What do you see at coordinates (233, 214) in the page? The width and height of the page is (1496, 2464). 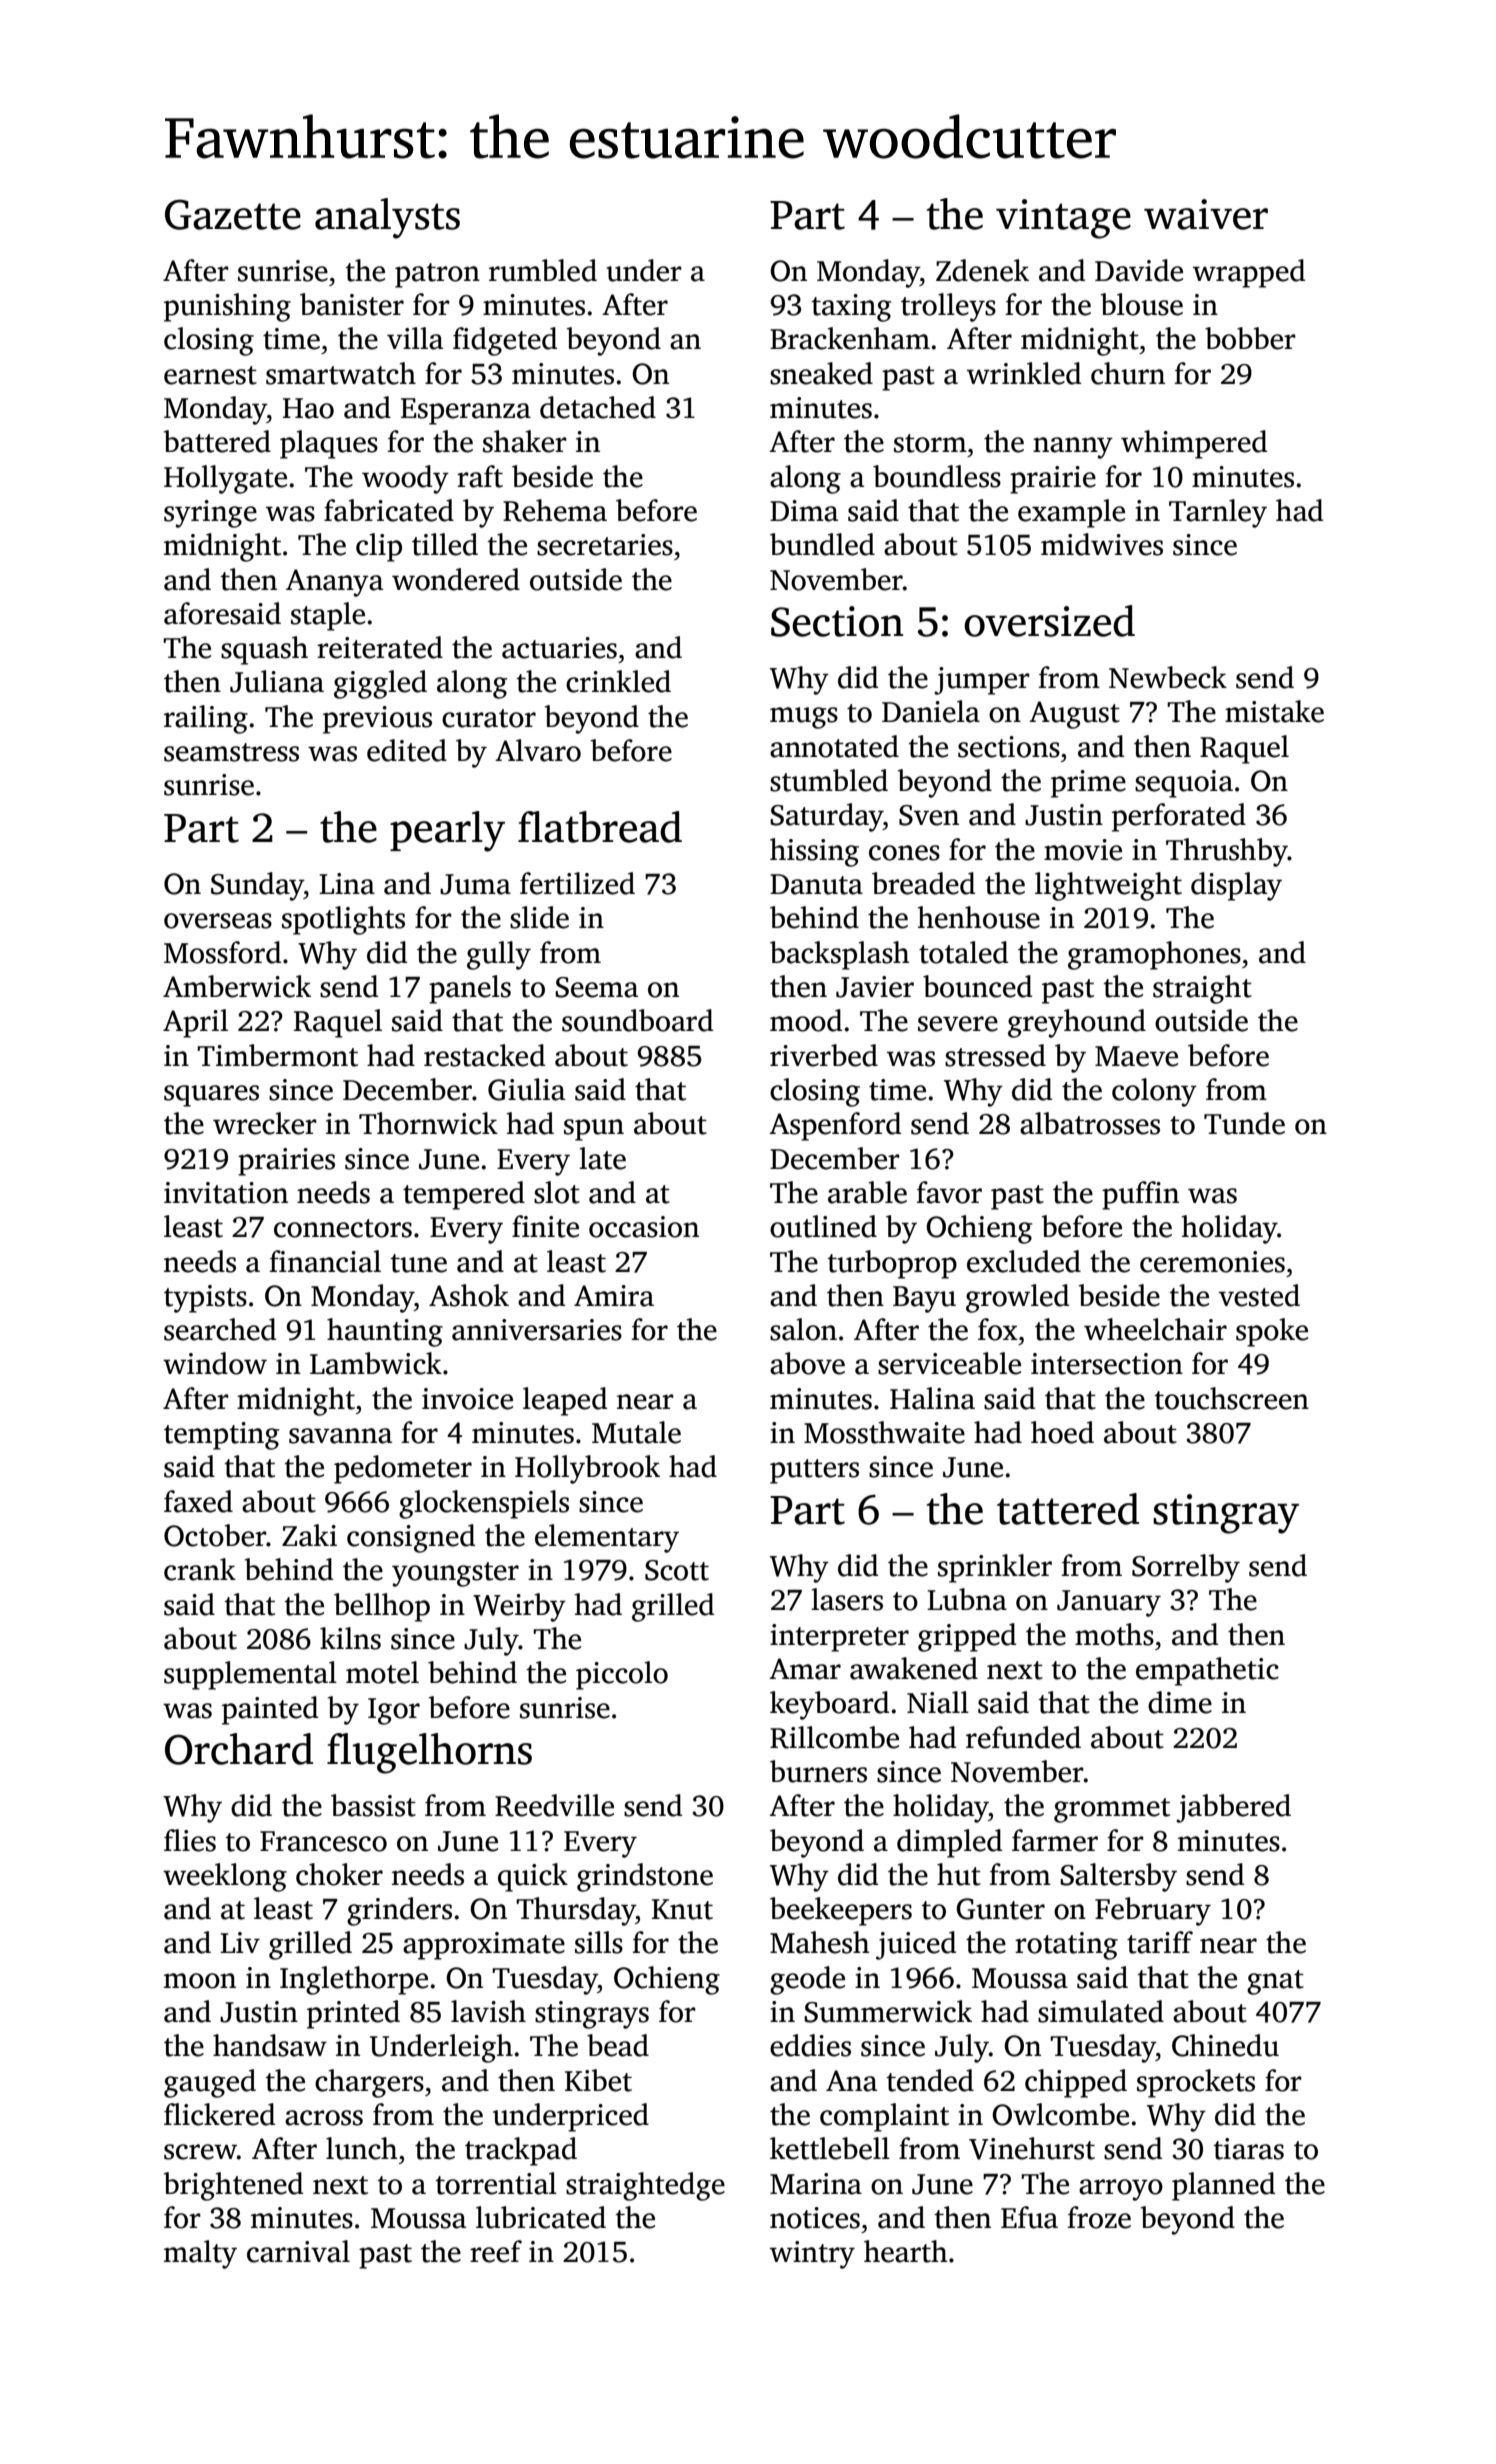 I see `Gazette` at bounding box center [233, 214].
